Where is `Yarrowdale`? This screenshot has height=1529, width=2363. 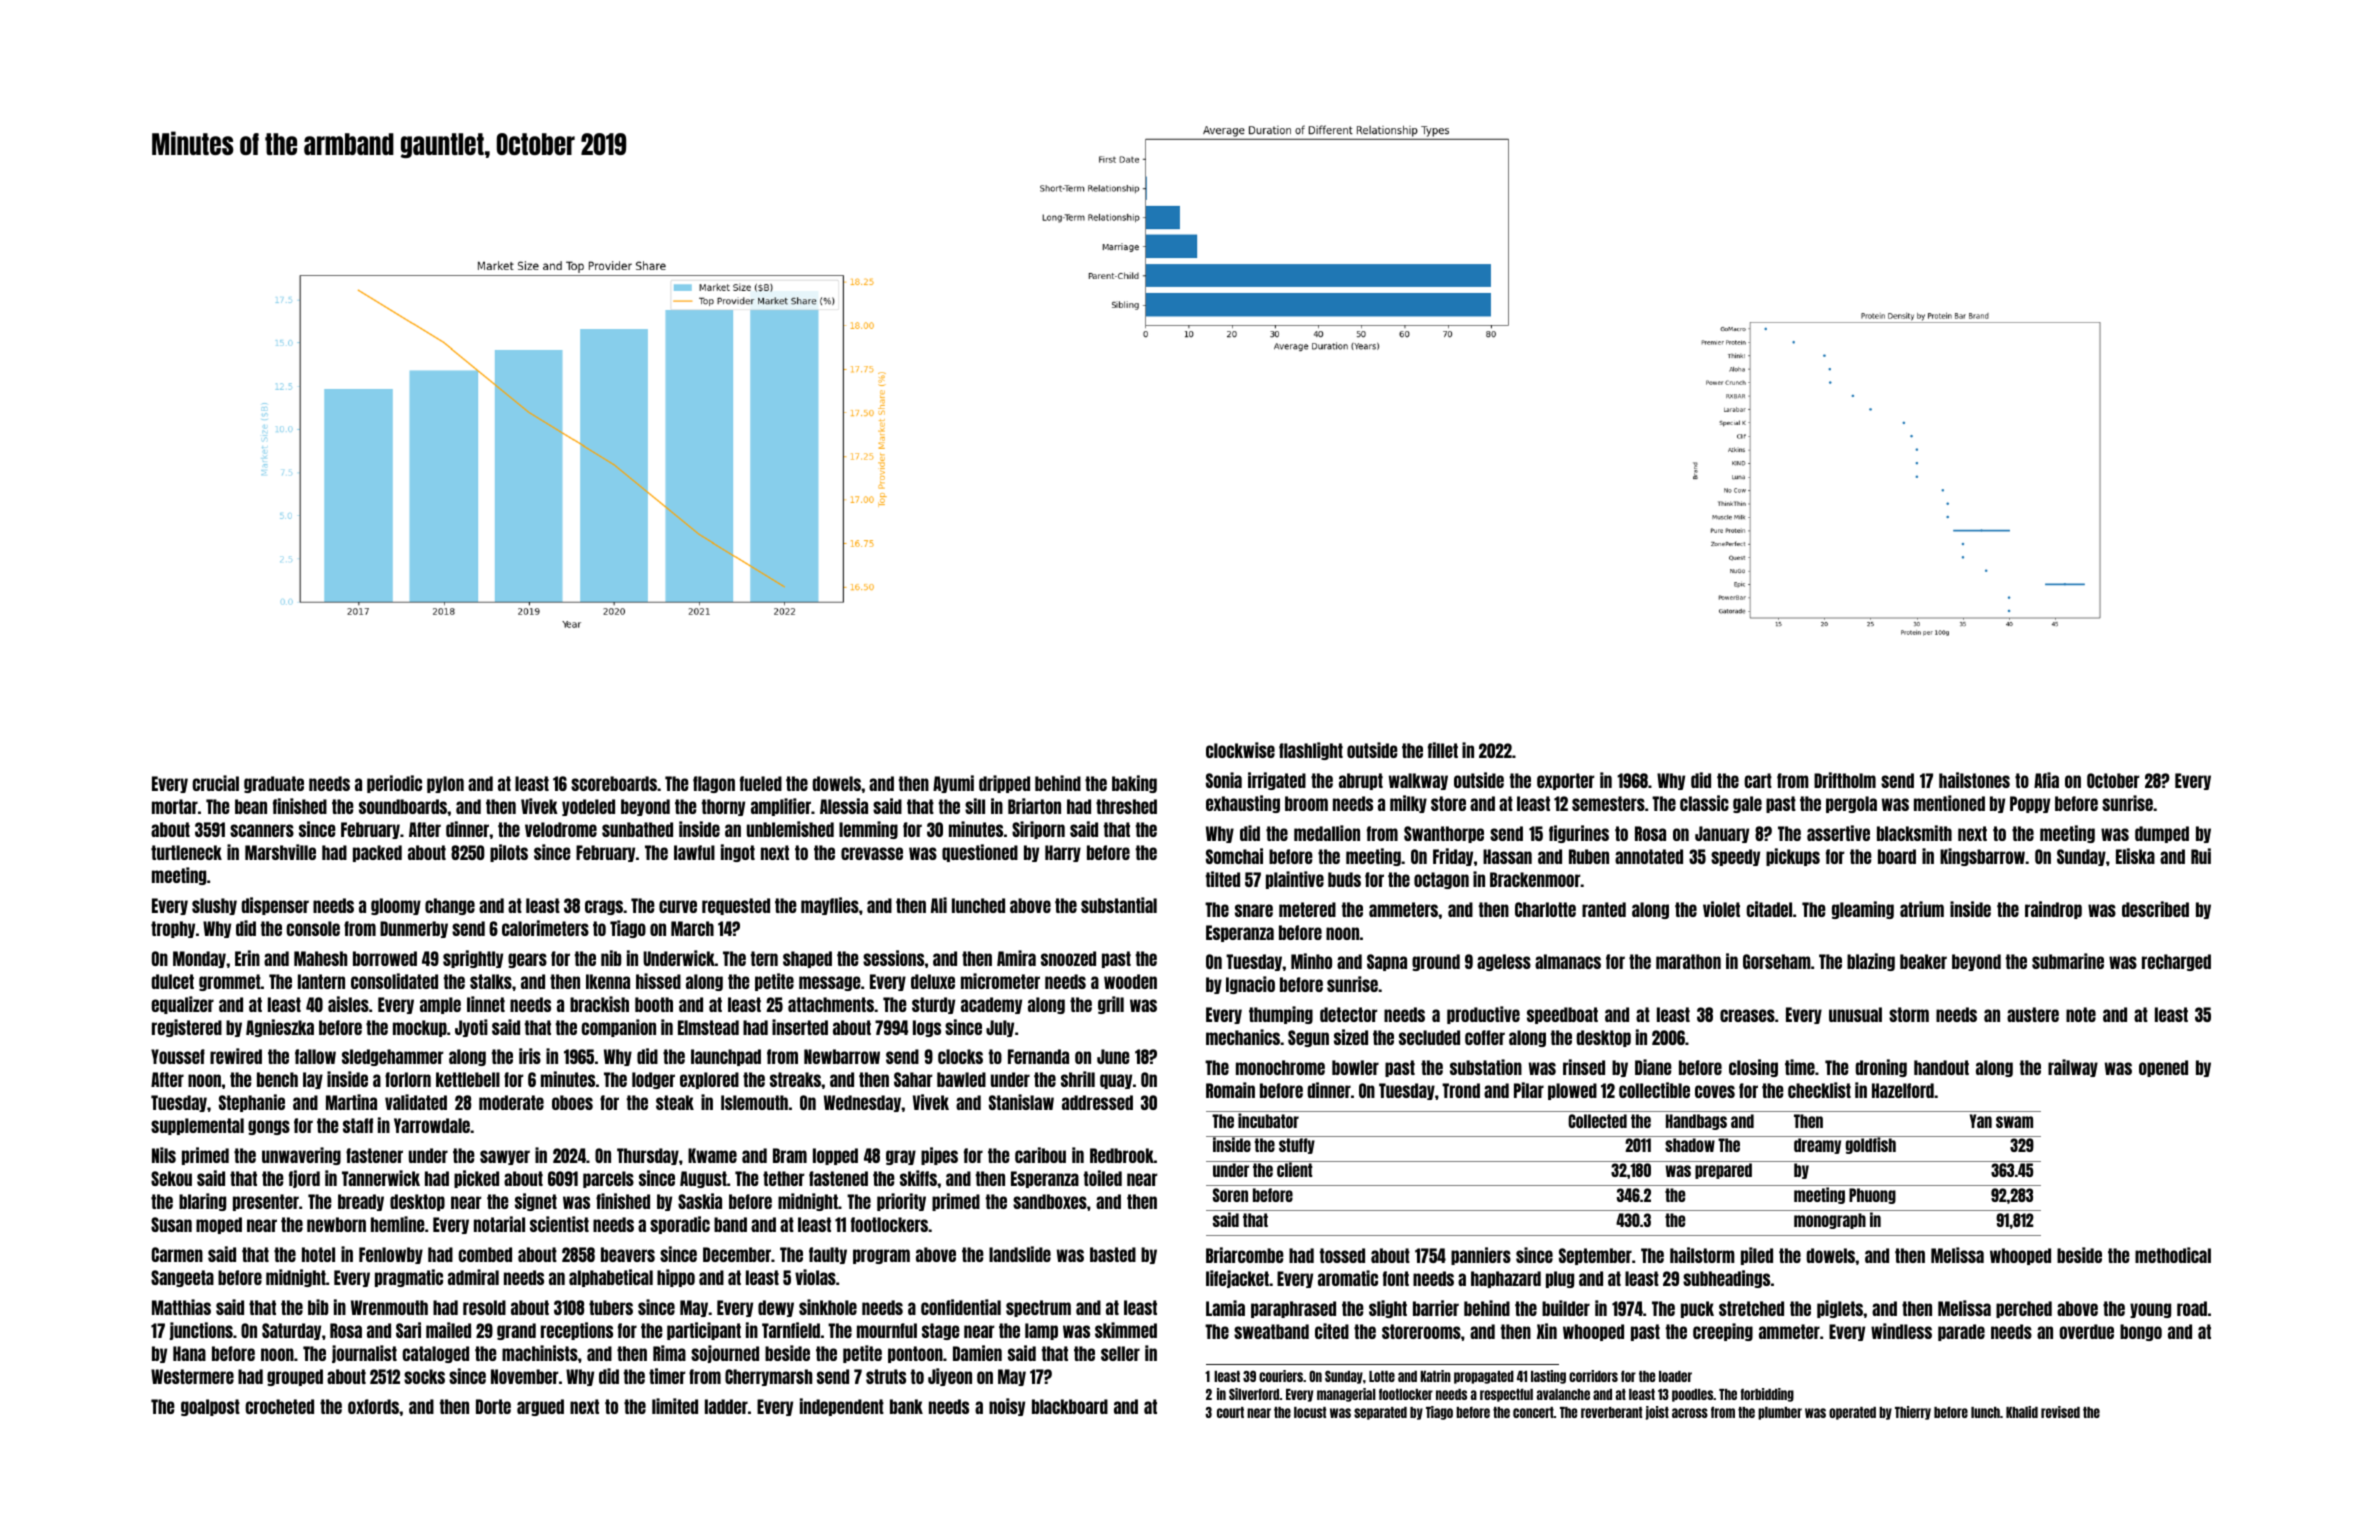 Yarrowdale is located at coordinates (432, 1125).
